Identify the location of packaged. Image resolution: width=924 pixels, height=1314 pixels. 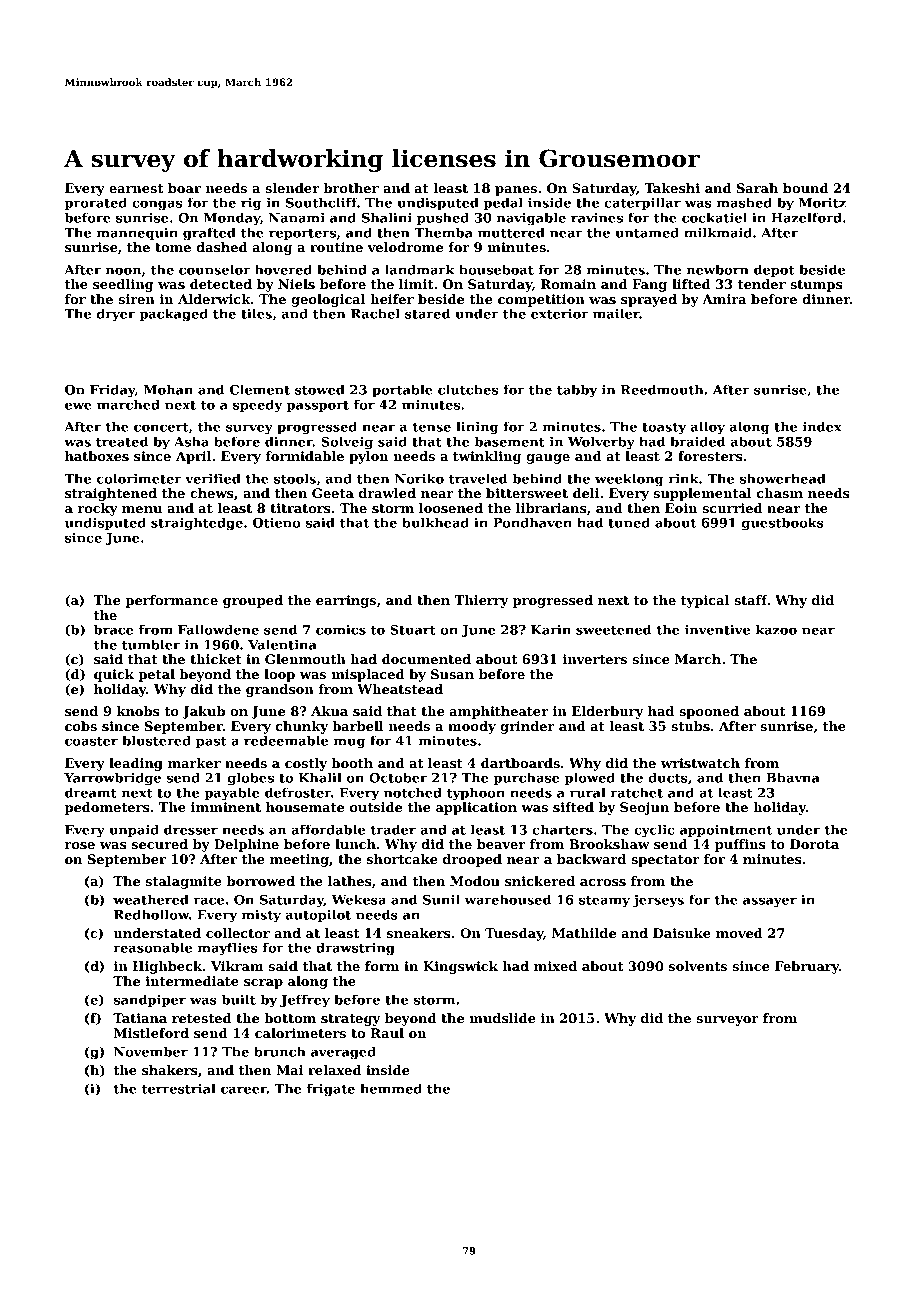
(173, 315).
